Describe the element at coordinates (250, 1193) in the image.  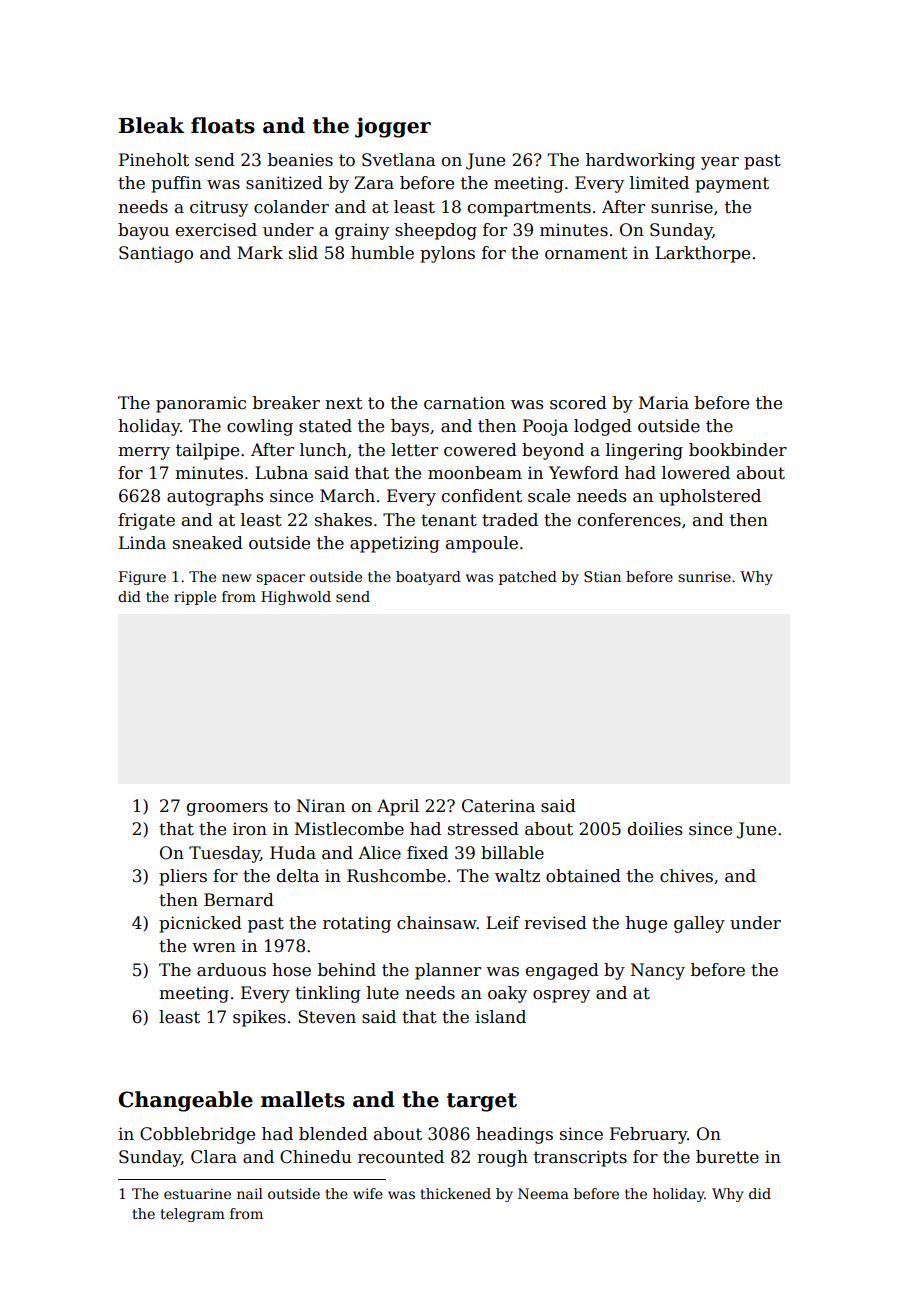
I see `nail` at that location.
